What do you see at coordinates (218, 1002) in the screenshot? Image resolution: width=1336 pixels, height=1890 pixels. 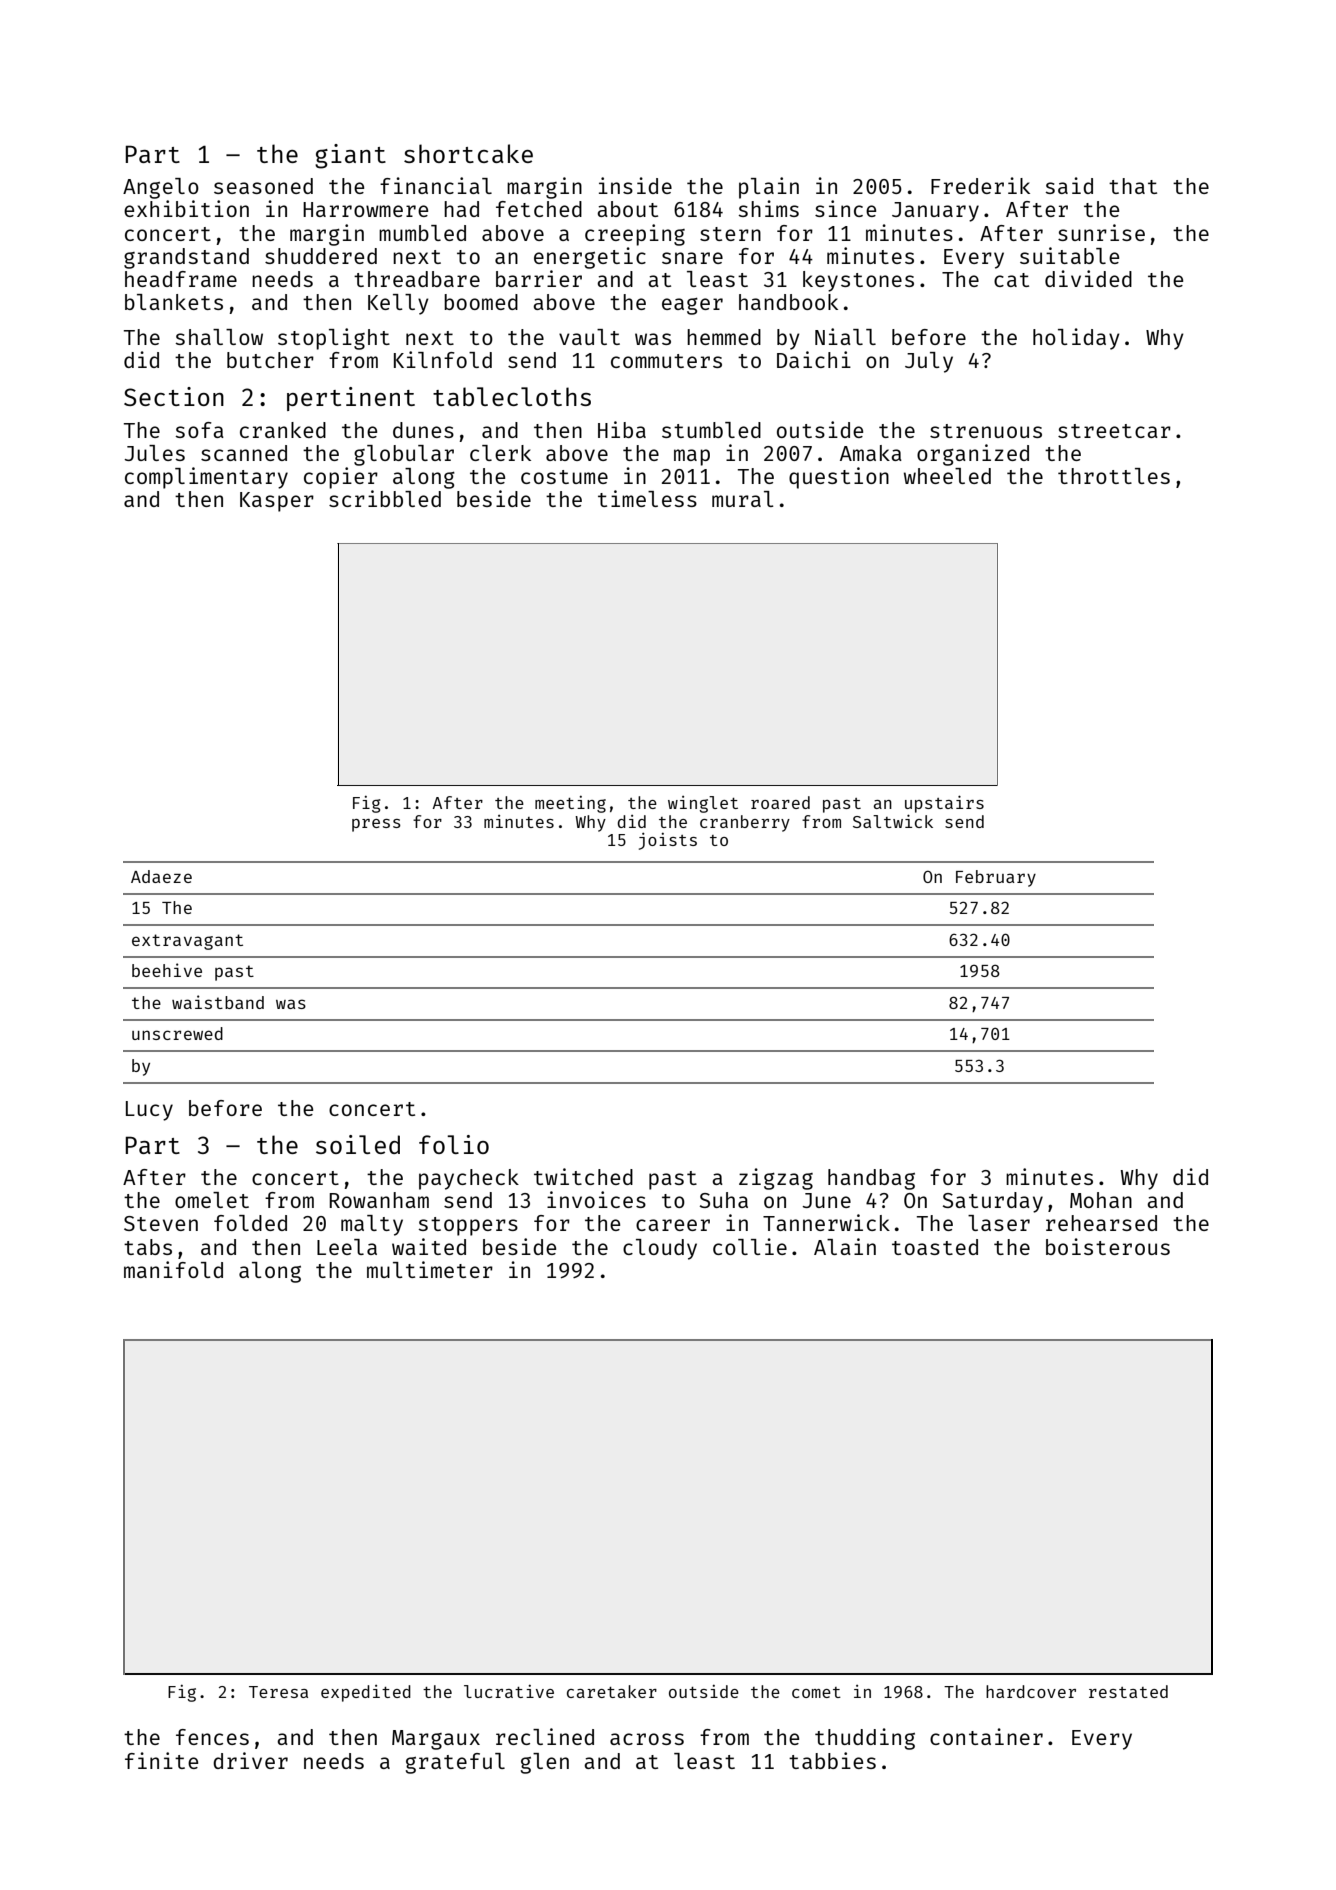 I see `waistband` at bounding box center [218, 1002].
